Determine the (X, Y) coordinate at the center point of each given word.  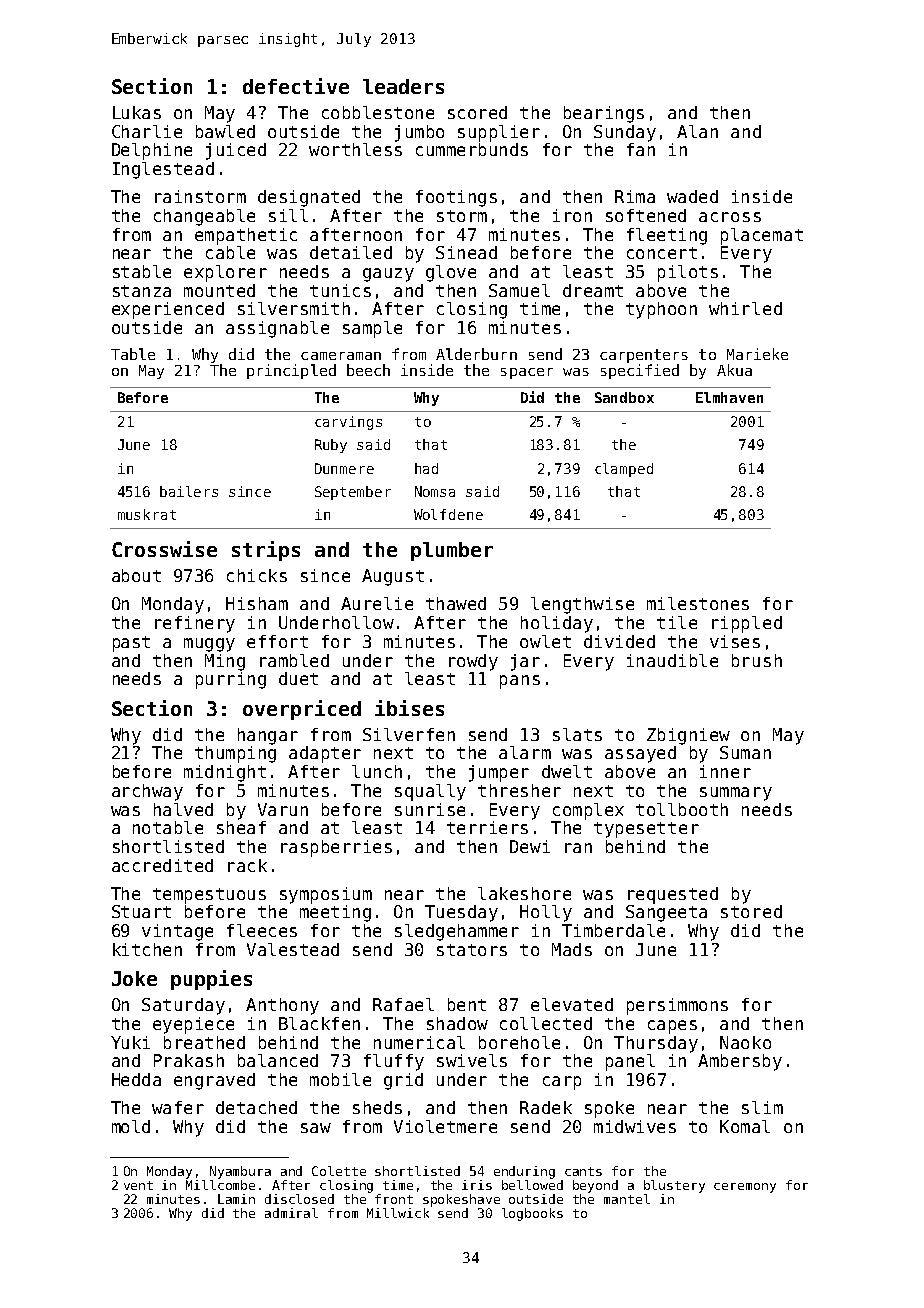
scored (477, 112)
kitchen (147, 949)
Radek (546, 1107)
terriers (487, 827)
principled (291, 371)
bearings (604, 114)
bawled (225, 131)
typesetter (646, 830)
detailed (351, 252)
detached (256, 1107)
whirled (745, 308)
